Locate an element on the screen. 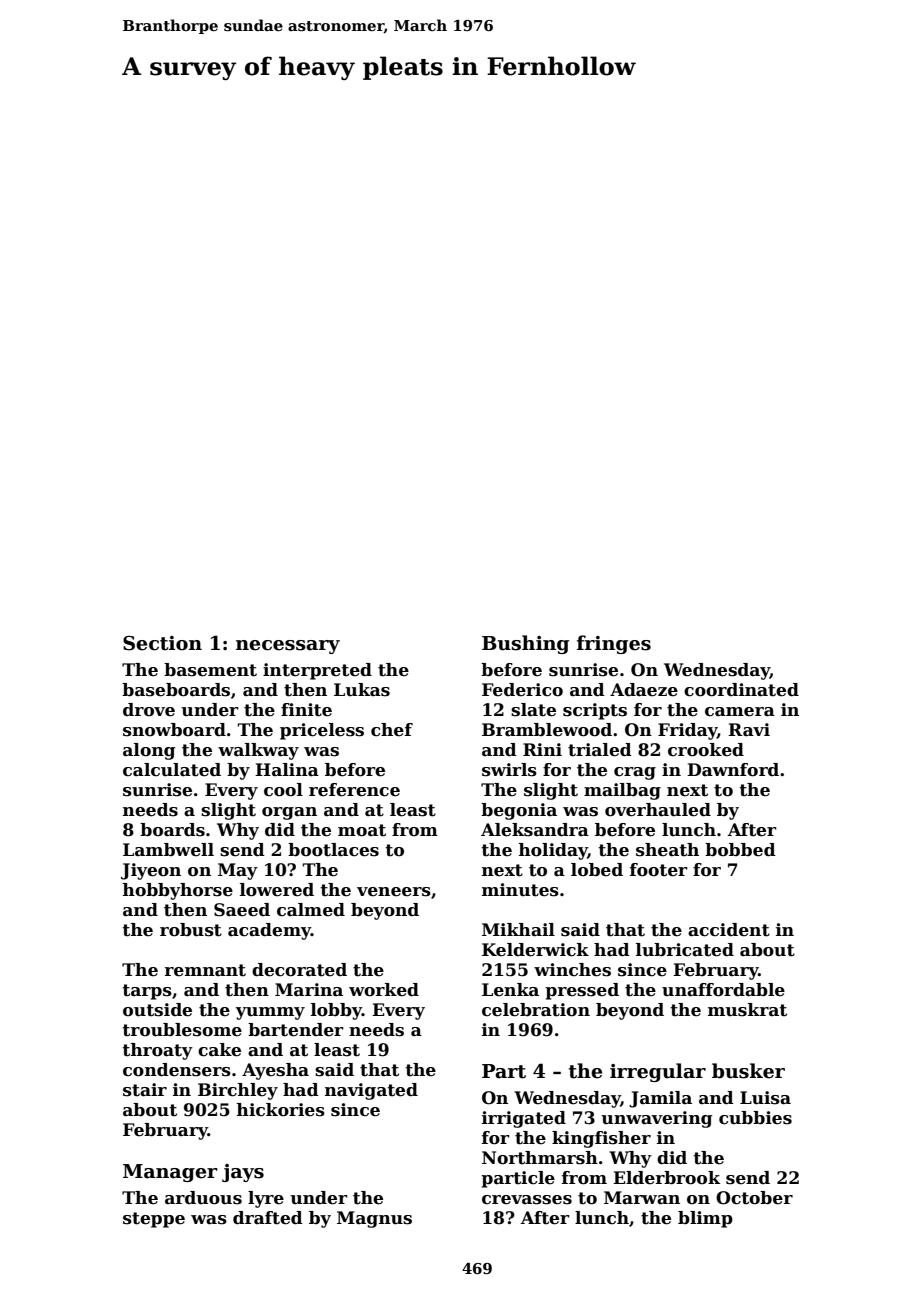  footer is located at coordinates (659, 870).
